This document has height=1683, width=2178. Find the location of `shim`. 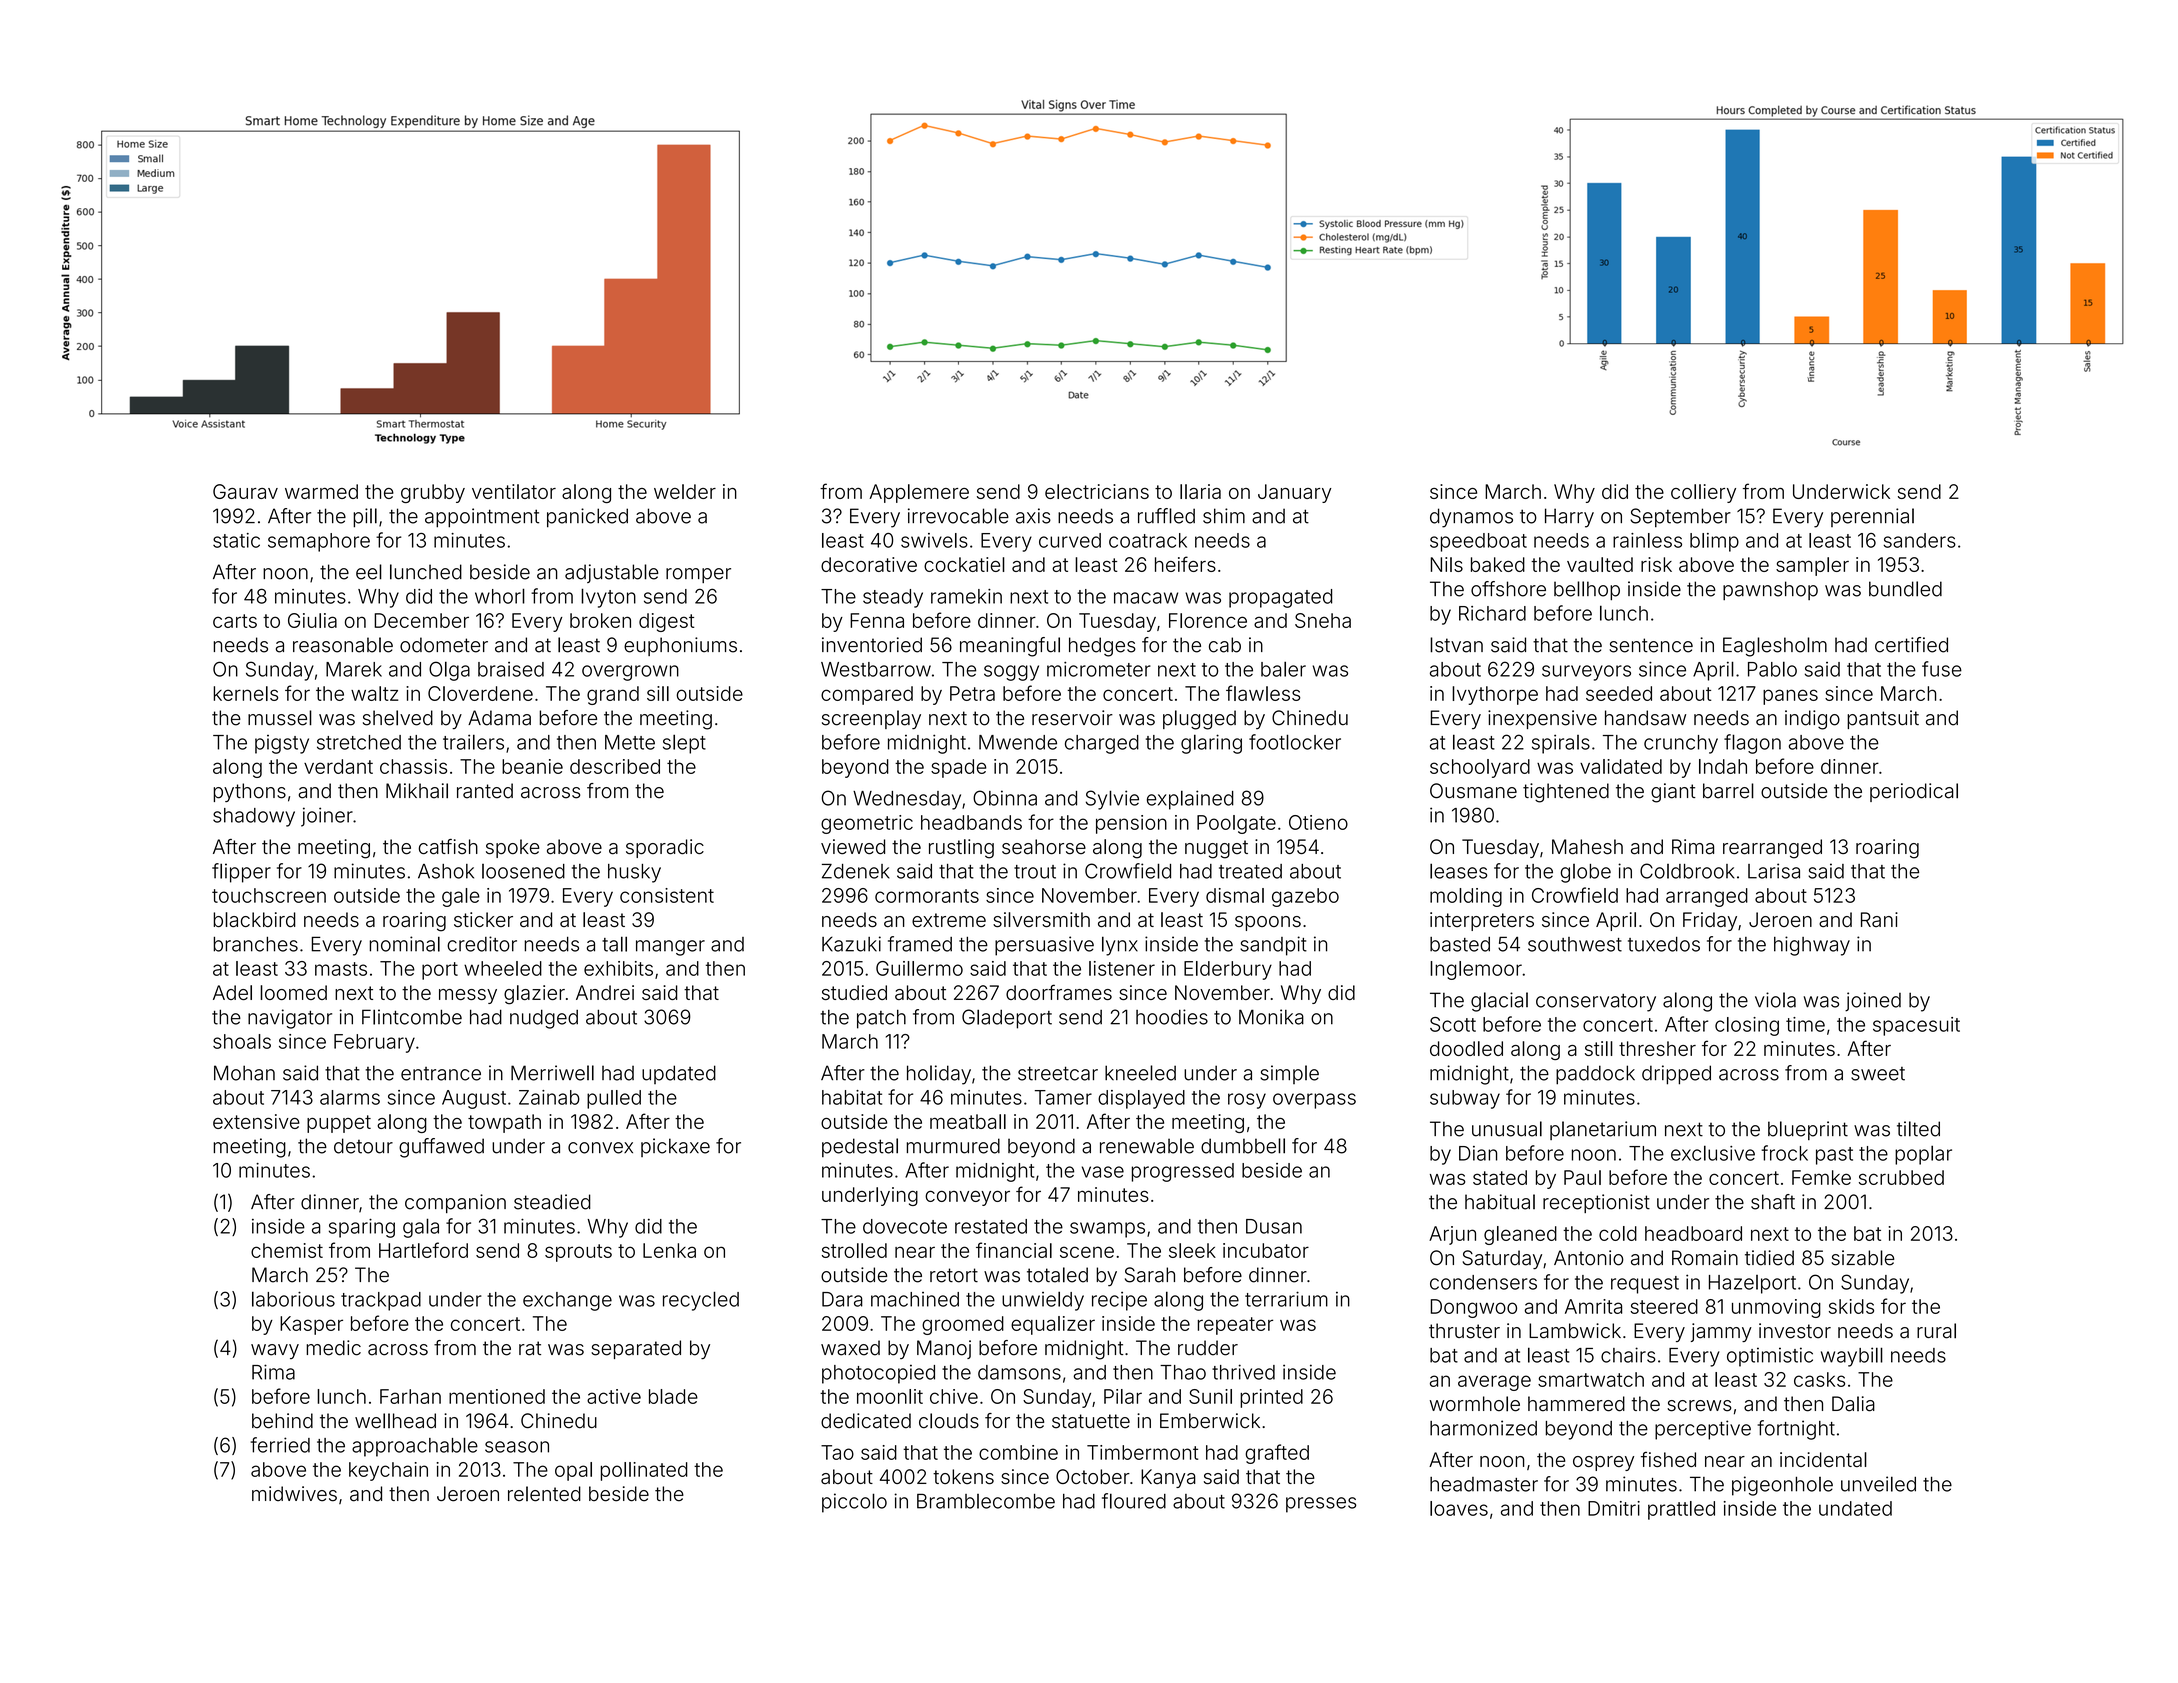

shim is located at coordinates (1224, 516).
